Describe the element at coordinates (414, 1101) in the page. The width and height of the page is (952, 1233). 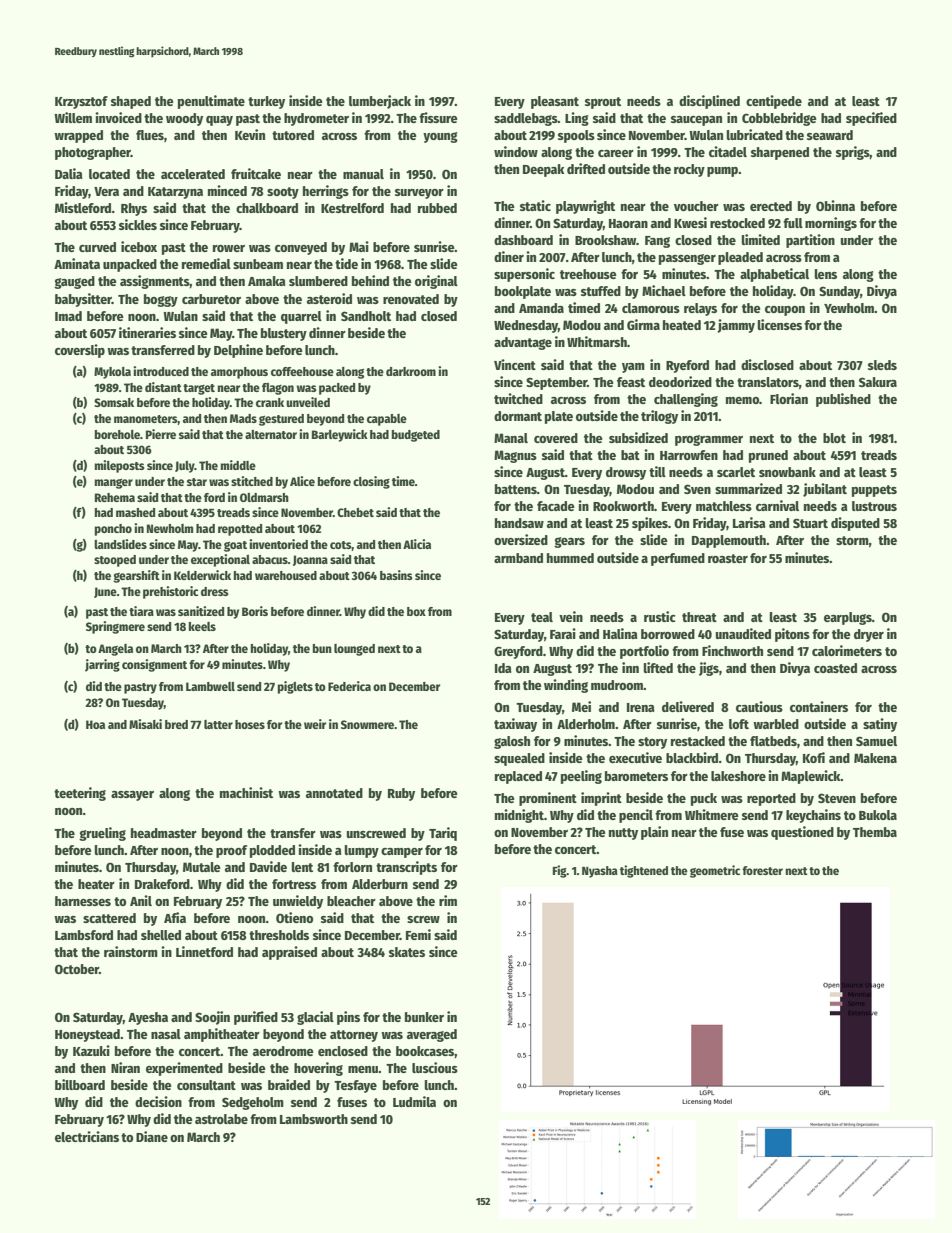
I see `Ludmila` at that location.
